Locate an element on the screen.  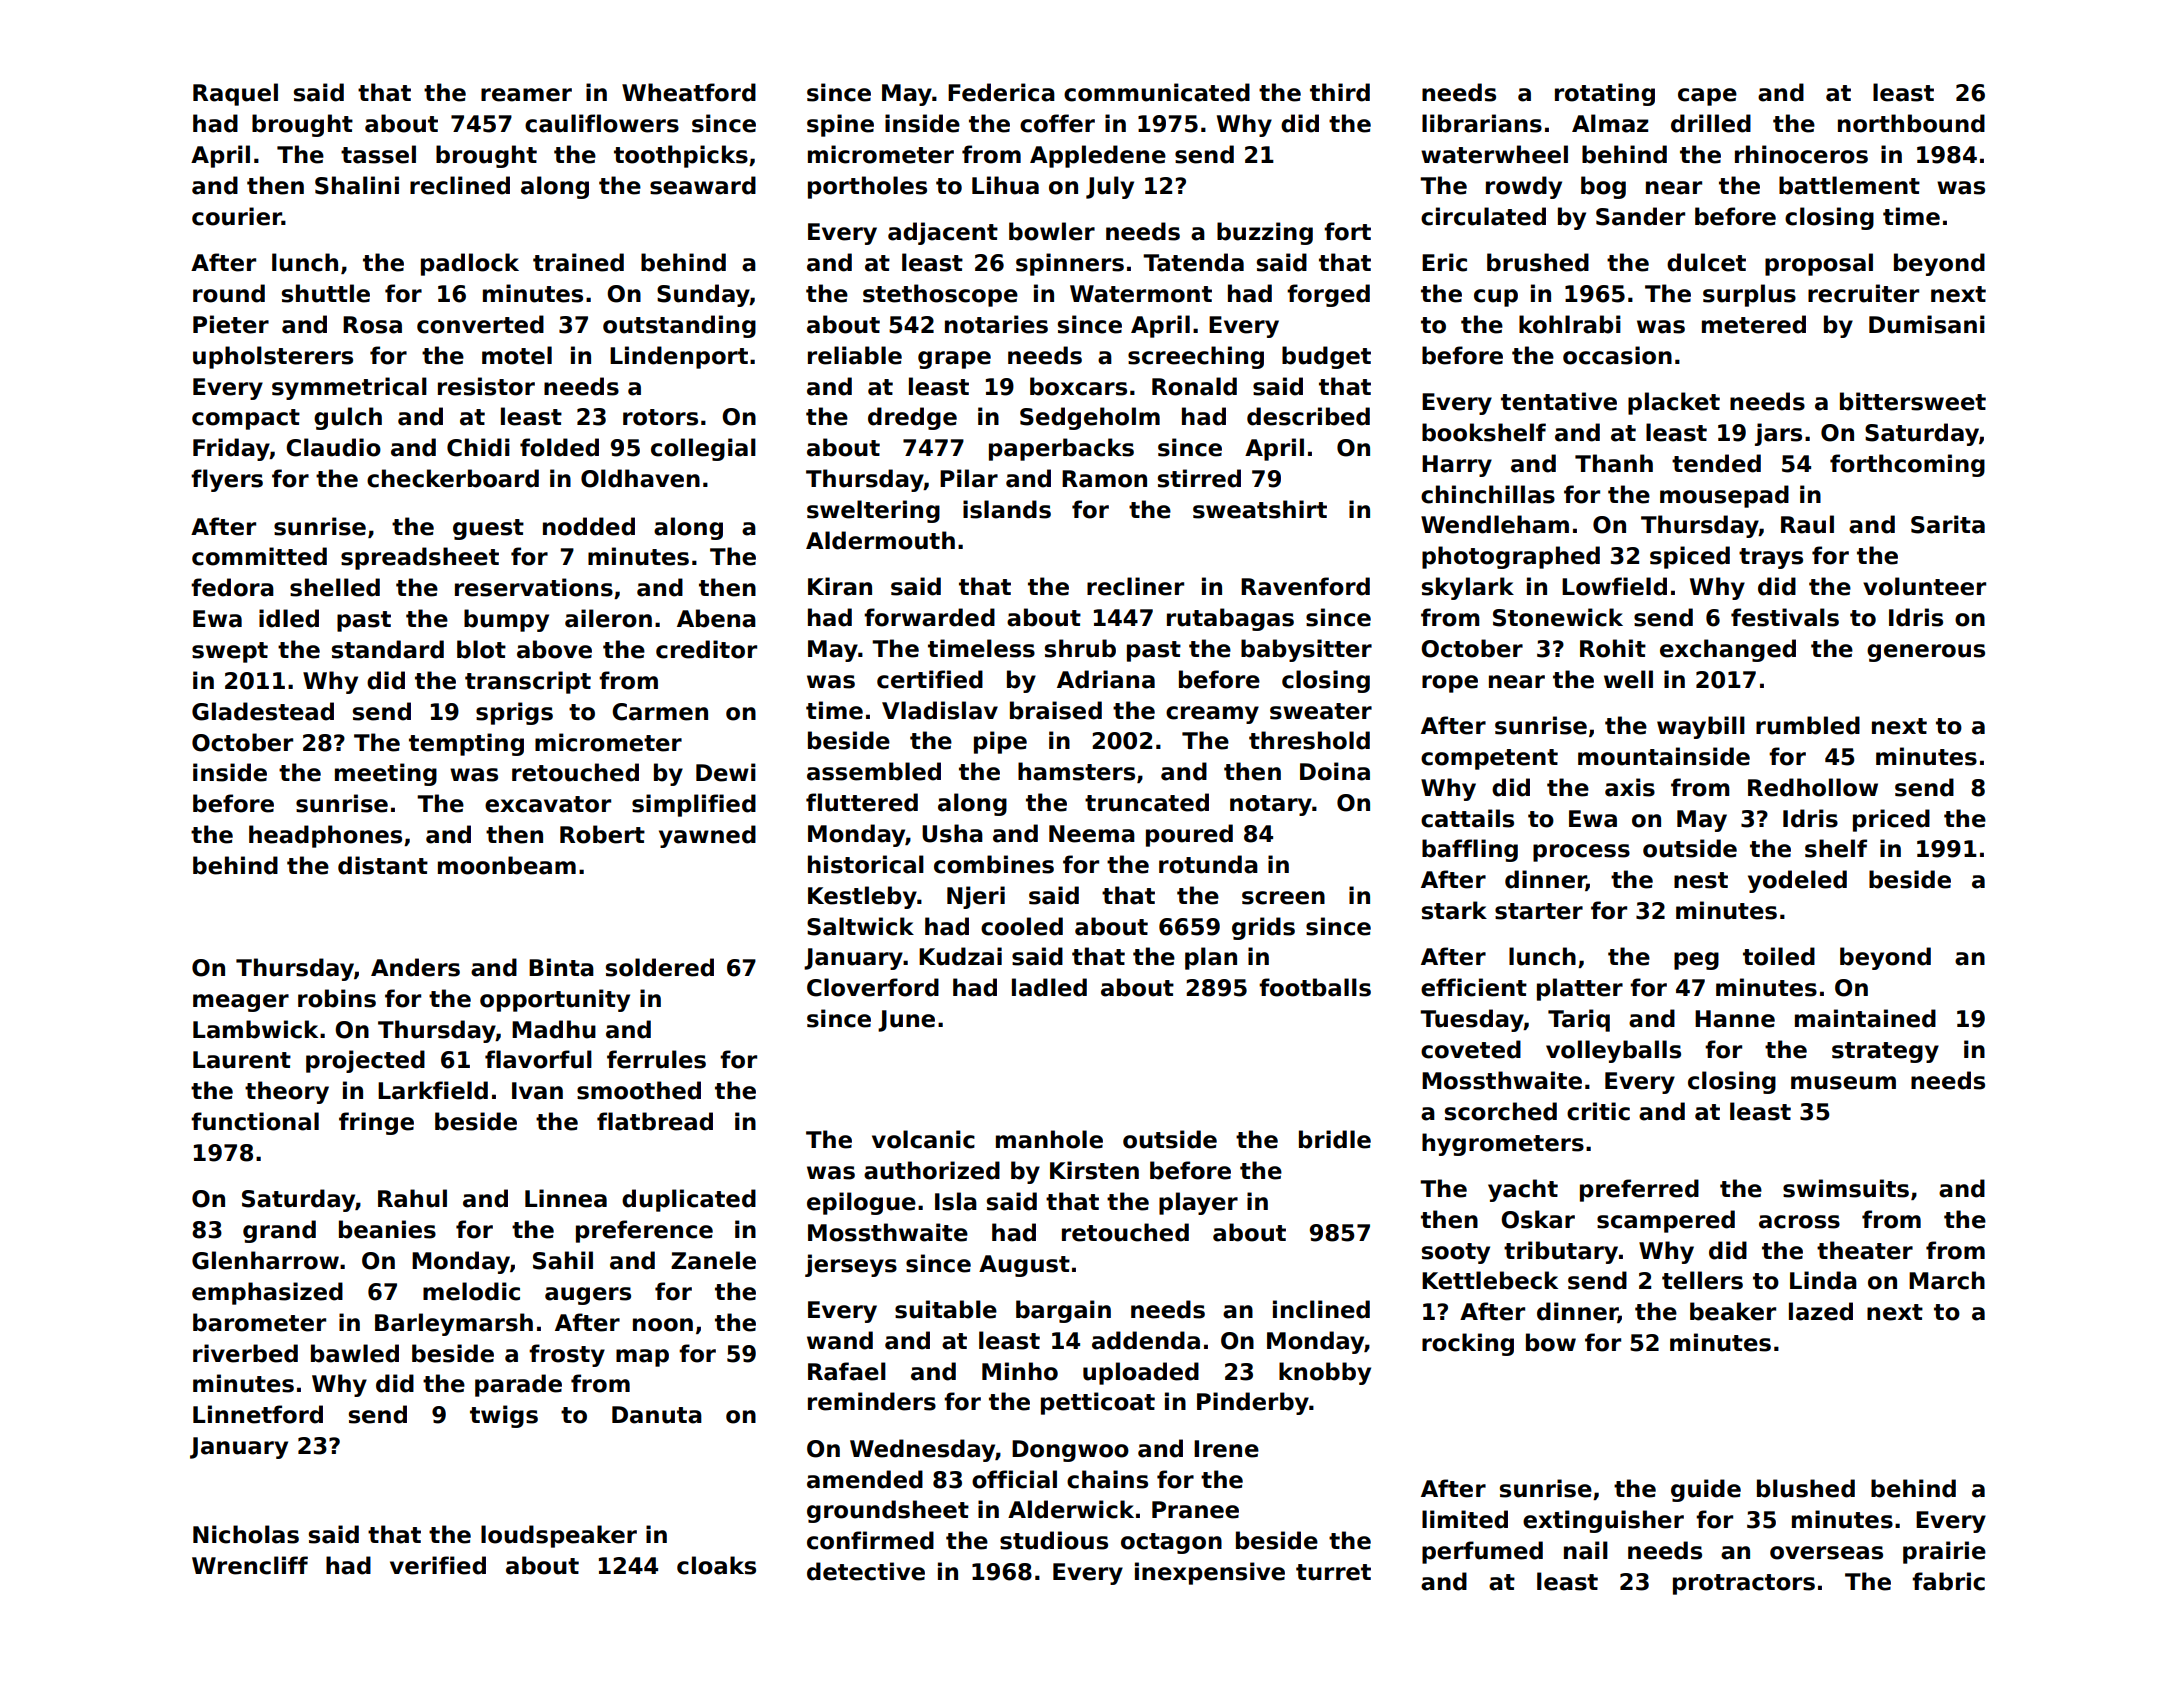
reclined is located at coordinates (460, 185).
